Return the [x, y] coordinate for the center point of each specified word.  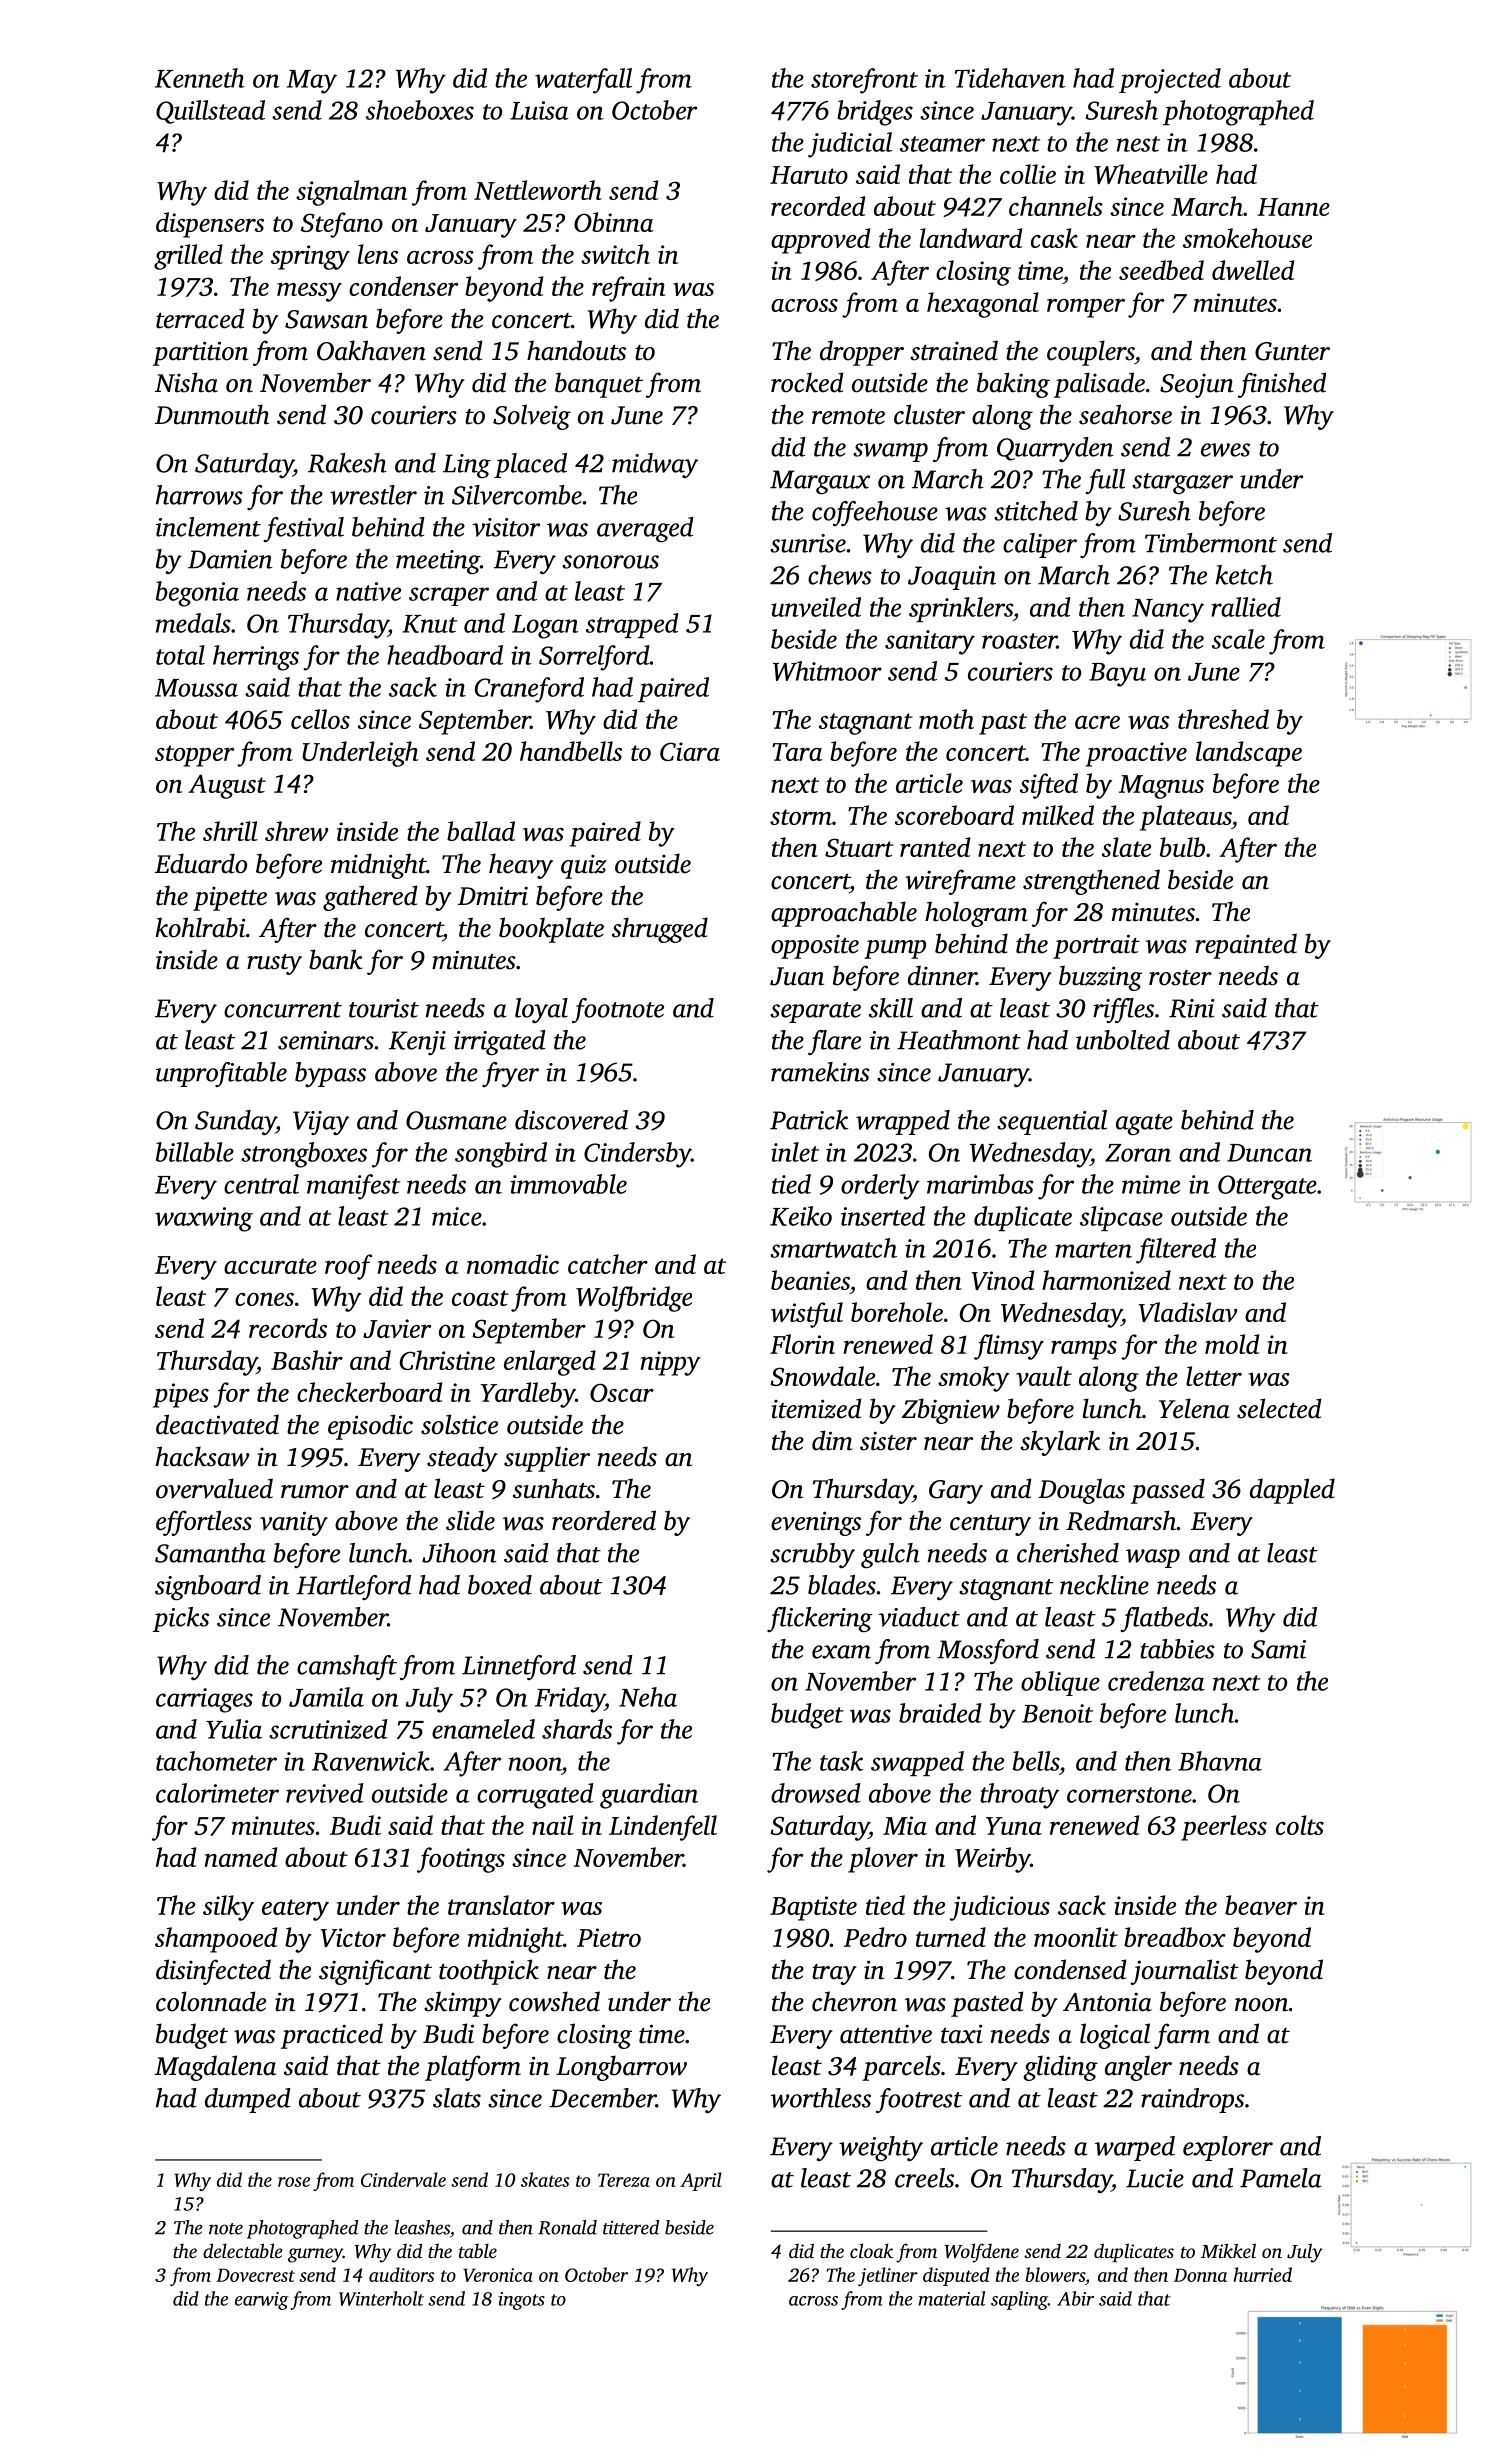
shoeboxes [420, 110]
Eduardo [201, 863]
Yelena [1194, 1408]
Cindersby [637, 1155]
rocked [807, 382]
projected [1170, 81]
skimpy [463, 2004]
